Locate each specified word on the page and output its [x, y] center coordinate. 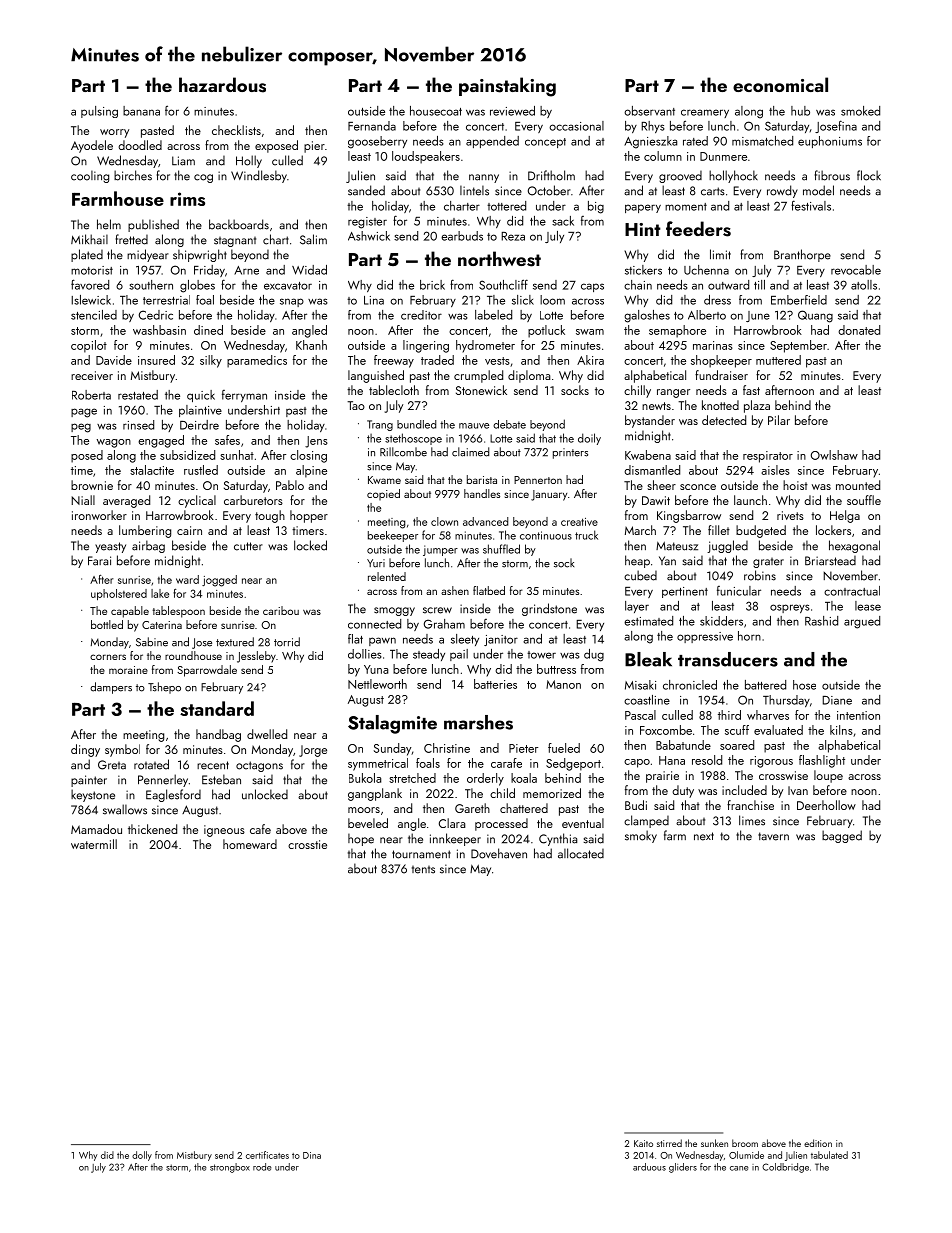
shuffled [501, 549]
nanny [484, 178]
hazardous [222, 85]
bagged [842, 836]
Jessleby [256, 657]
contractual [852, 591]
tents [423, 870]
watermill [94, 844]
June [758, 316]
